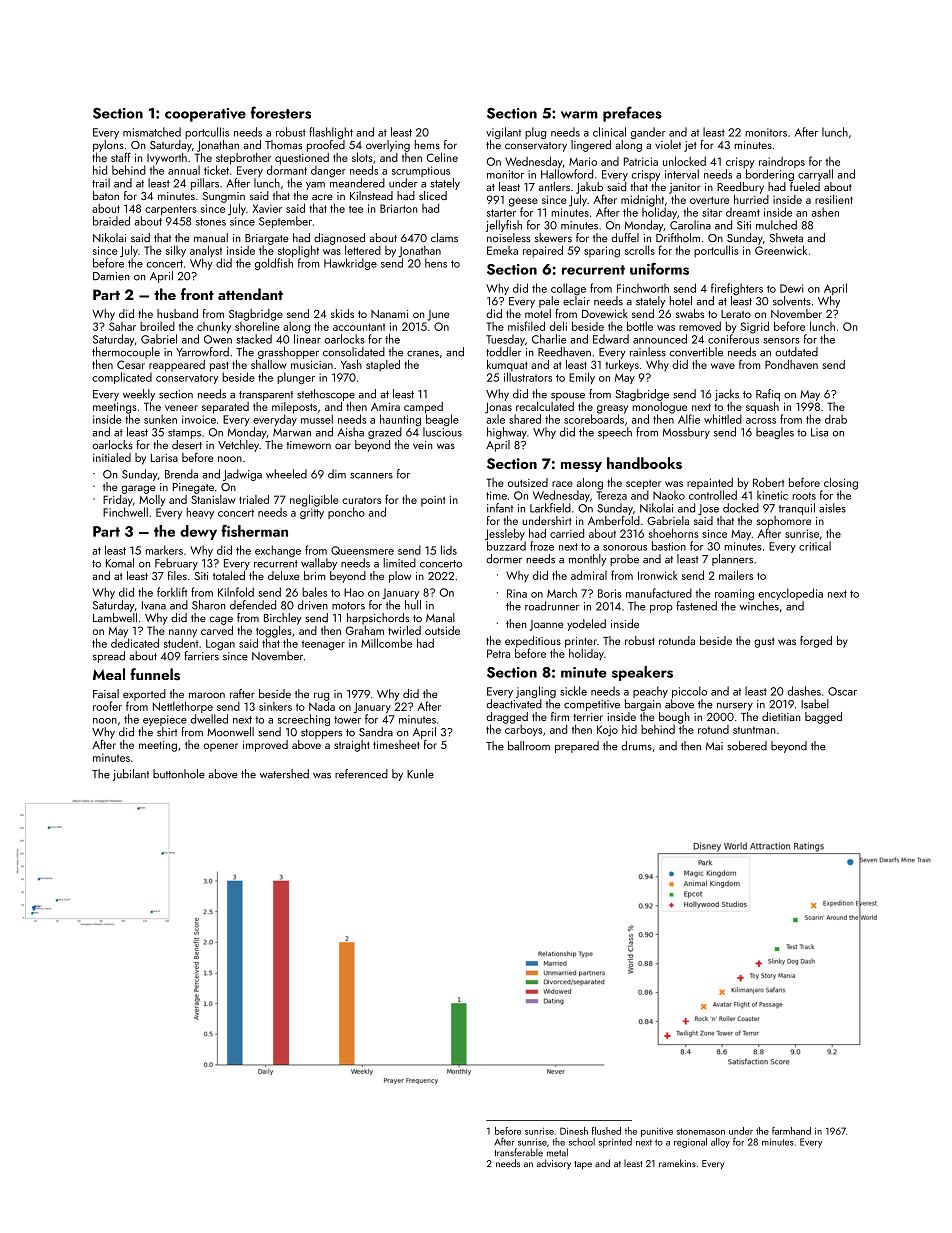 The height and width of the document is (1233, 952). I want to click on clams, so click(444, 237).
